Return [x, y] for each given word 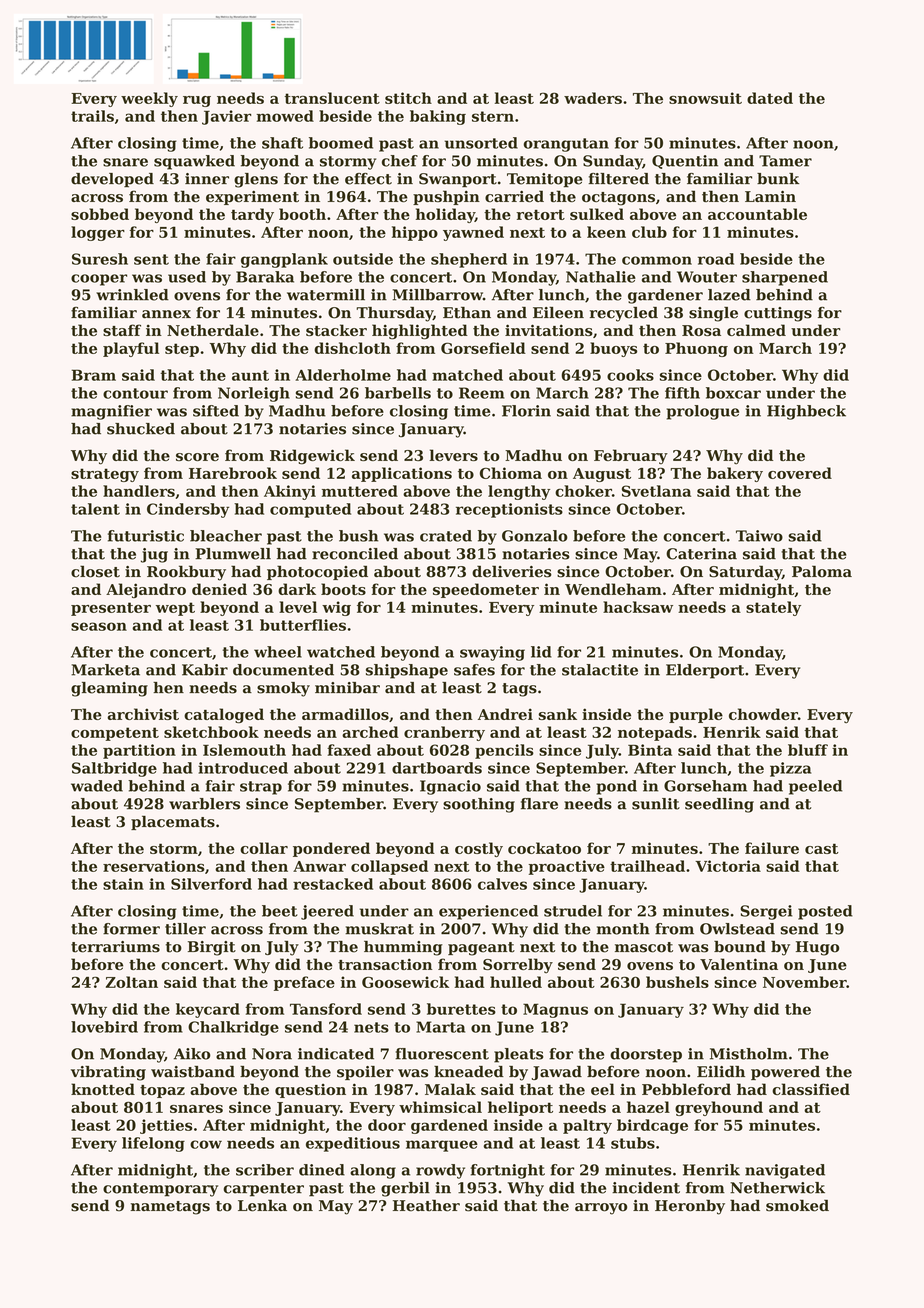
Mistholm [749, 1054]
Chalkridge [233, 1028]
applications [402, 474]
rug [197, 101]
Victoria [728, 866]
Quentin [685, 162]
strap [261, 788]
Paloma [822, 571]
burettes [461, 1009]
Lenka [262, 1205]
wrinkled [132, 295]
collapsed [389, 867]
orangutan [566, 145]
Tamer [785, 161]
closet [95, 571]
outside [363, 259]
